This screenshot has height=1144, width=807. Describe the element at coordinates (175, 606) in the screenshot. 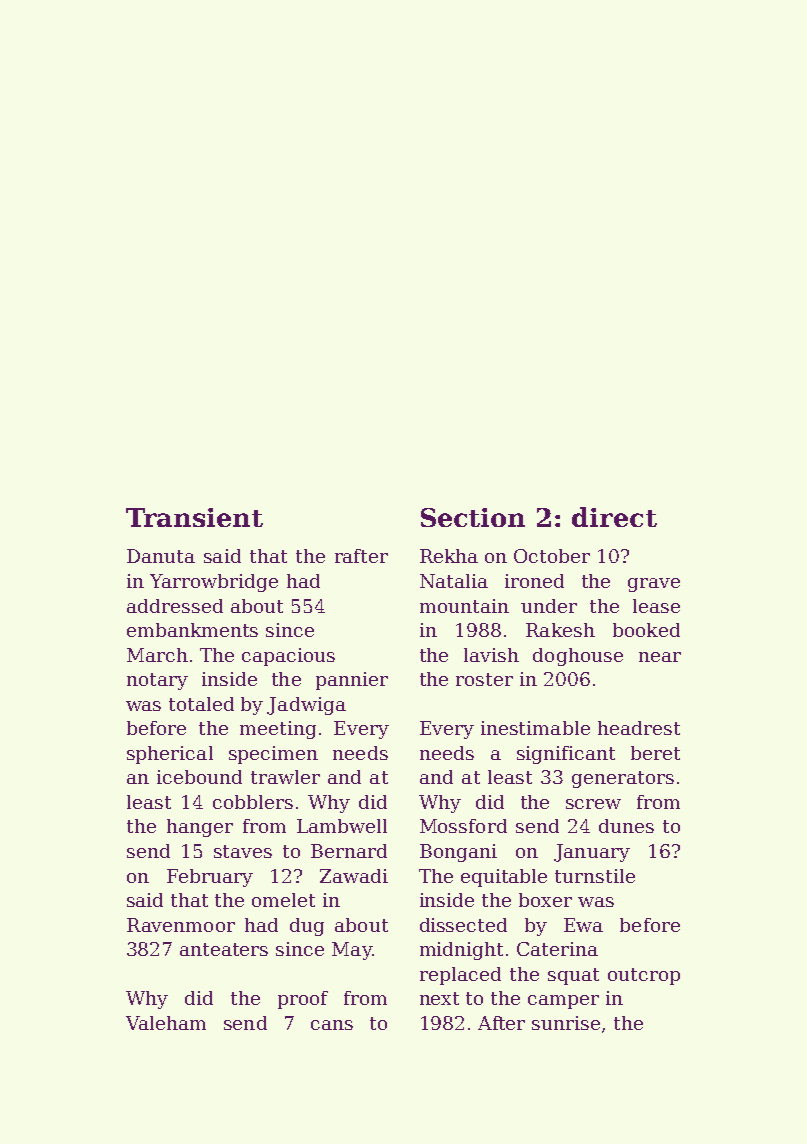

I see `addressed` at that location.
